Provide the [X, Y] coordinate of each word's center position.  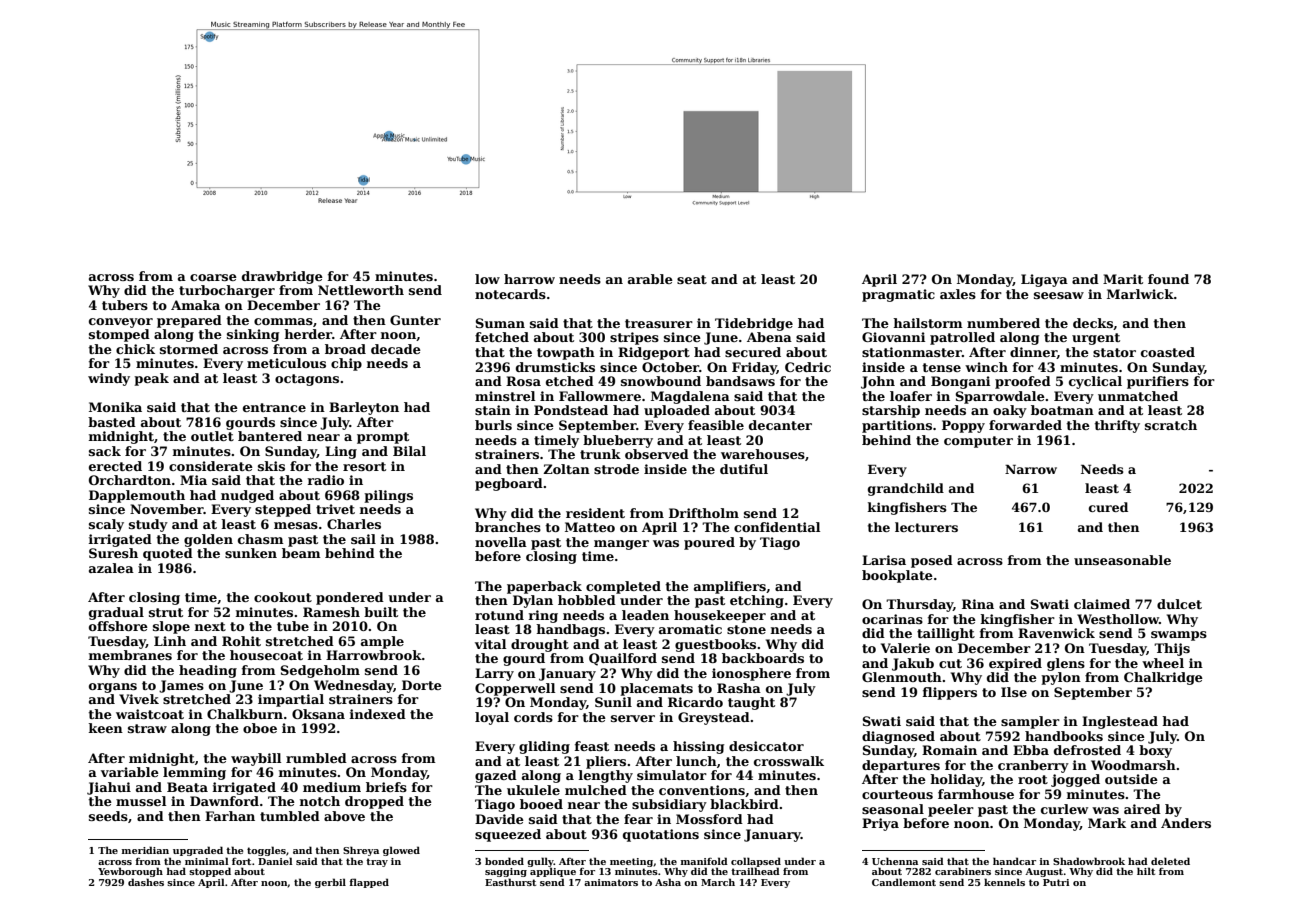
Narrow [1031, 469]
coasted [1168, 352]
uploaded [677, 411]
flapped [369, 883]
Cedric [808, 367]
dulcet [1179, 604]
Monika [115, 407]
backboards [763, 658]
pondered [350, 598]
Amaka [195, 305]
